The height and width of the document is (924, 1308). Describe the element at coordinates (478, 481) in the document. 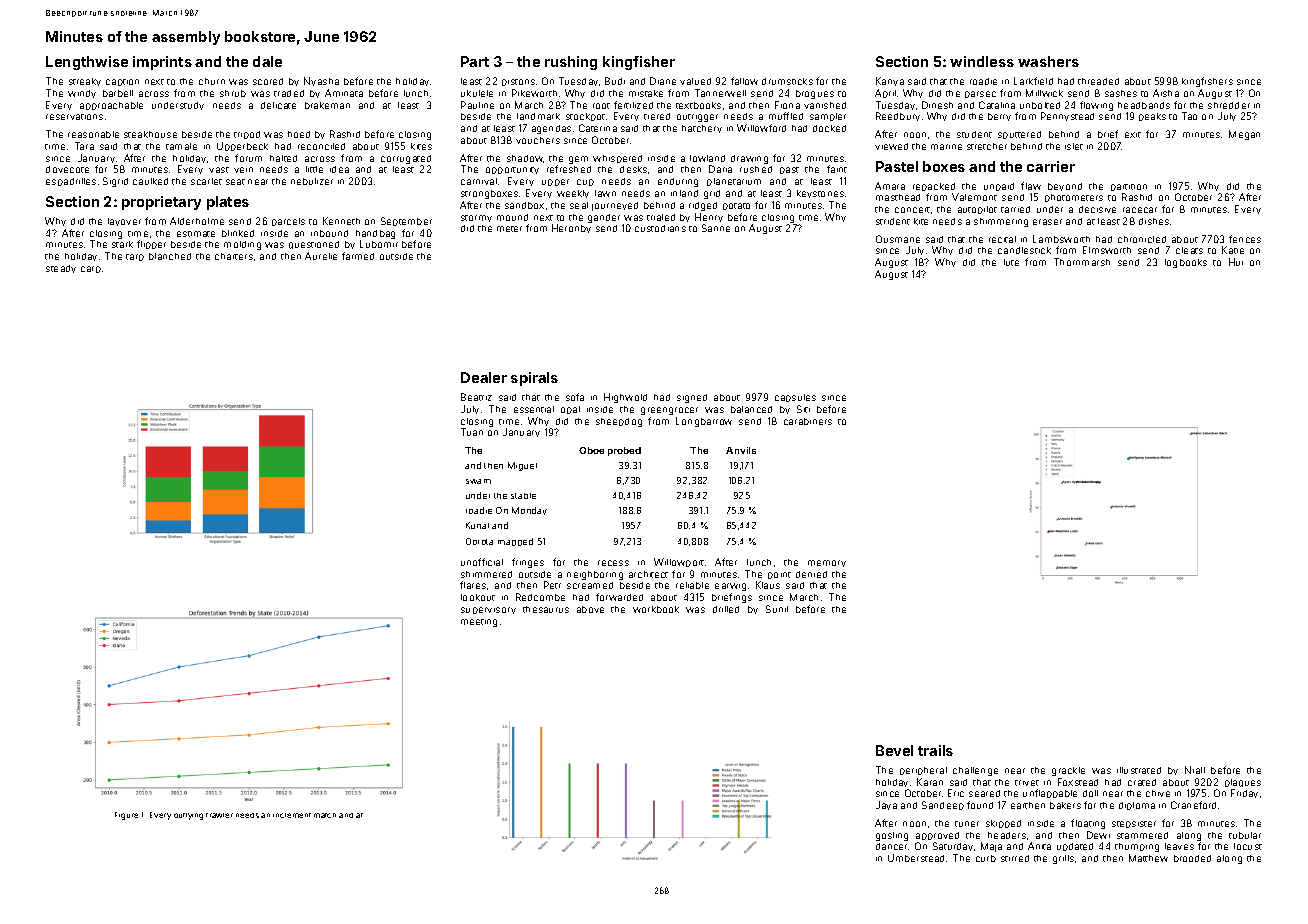

I see `swam` at that location.
